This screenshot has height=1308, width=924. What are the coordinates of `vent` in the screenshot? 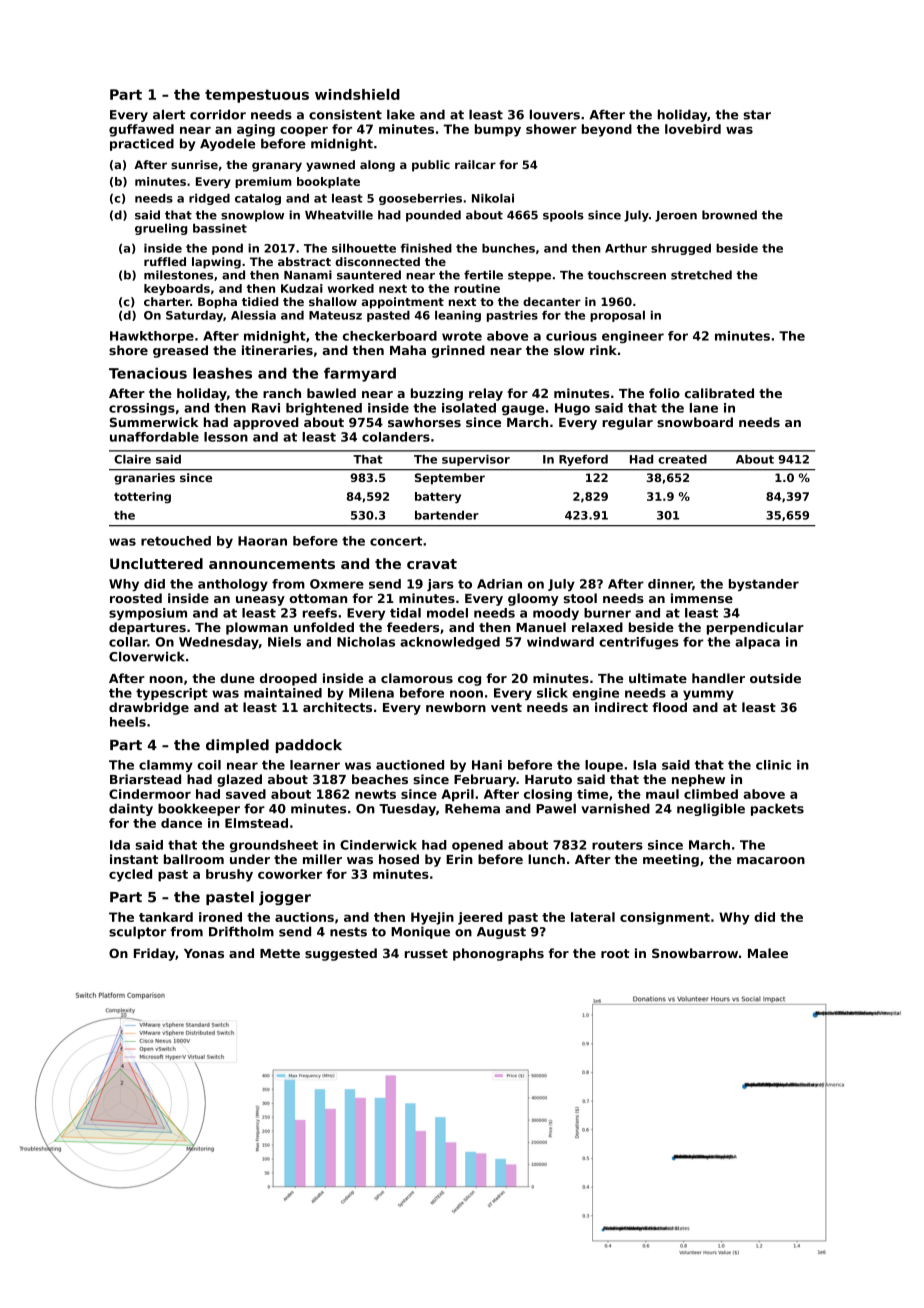 It's located at (506, 707).
